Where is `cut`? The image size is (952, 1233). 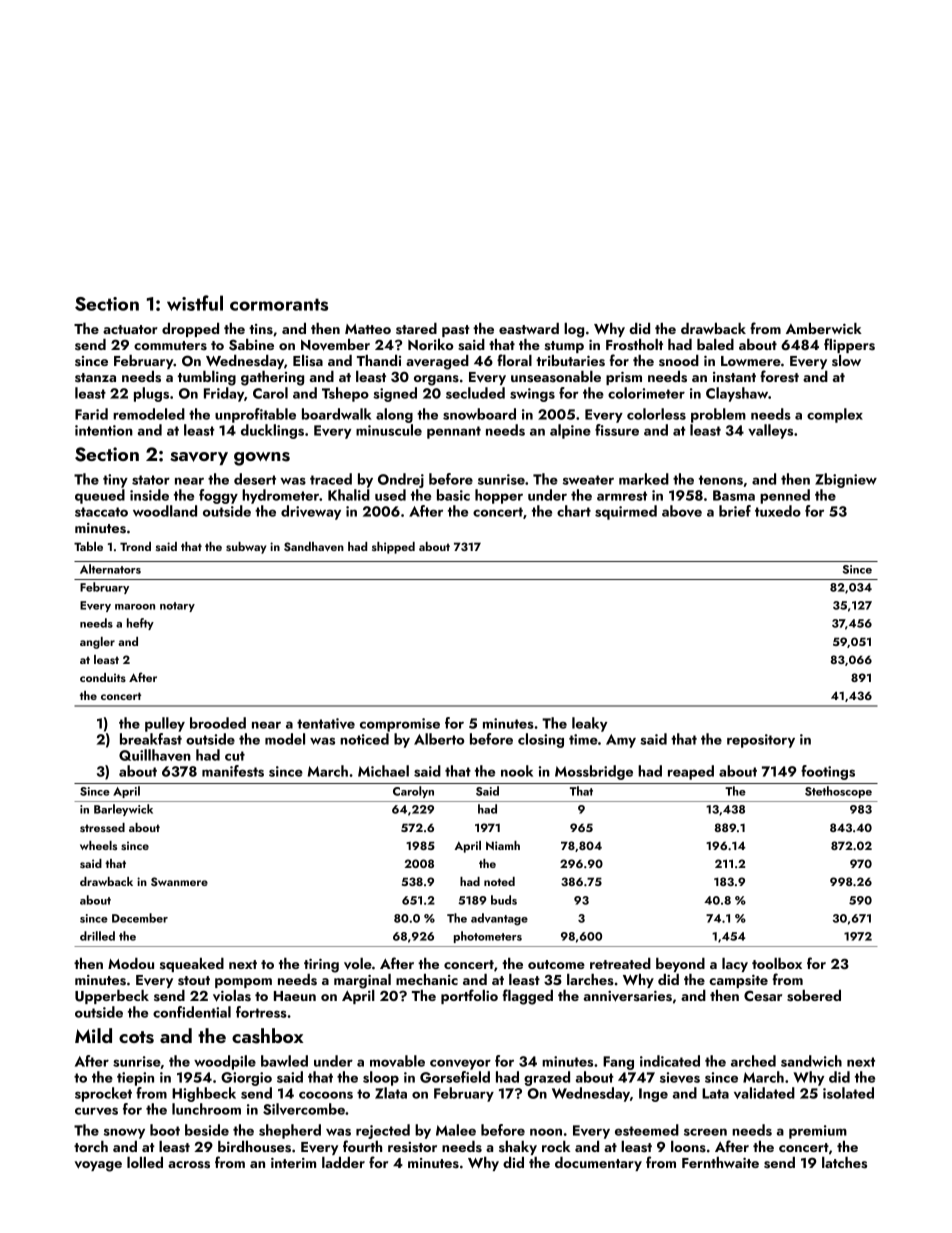
cut is located at coordinates (235, 756).
